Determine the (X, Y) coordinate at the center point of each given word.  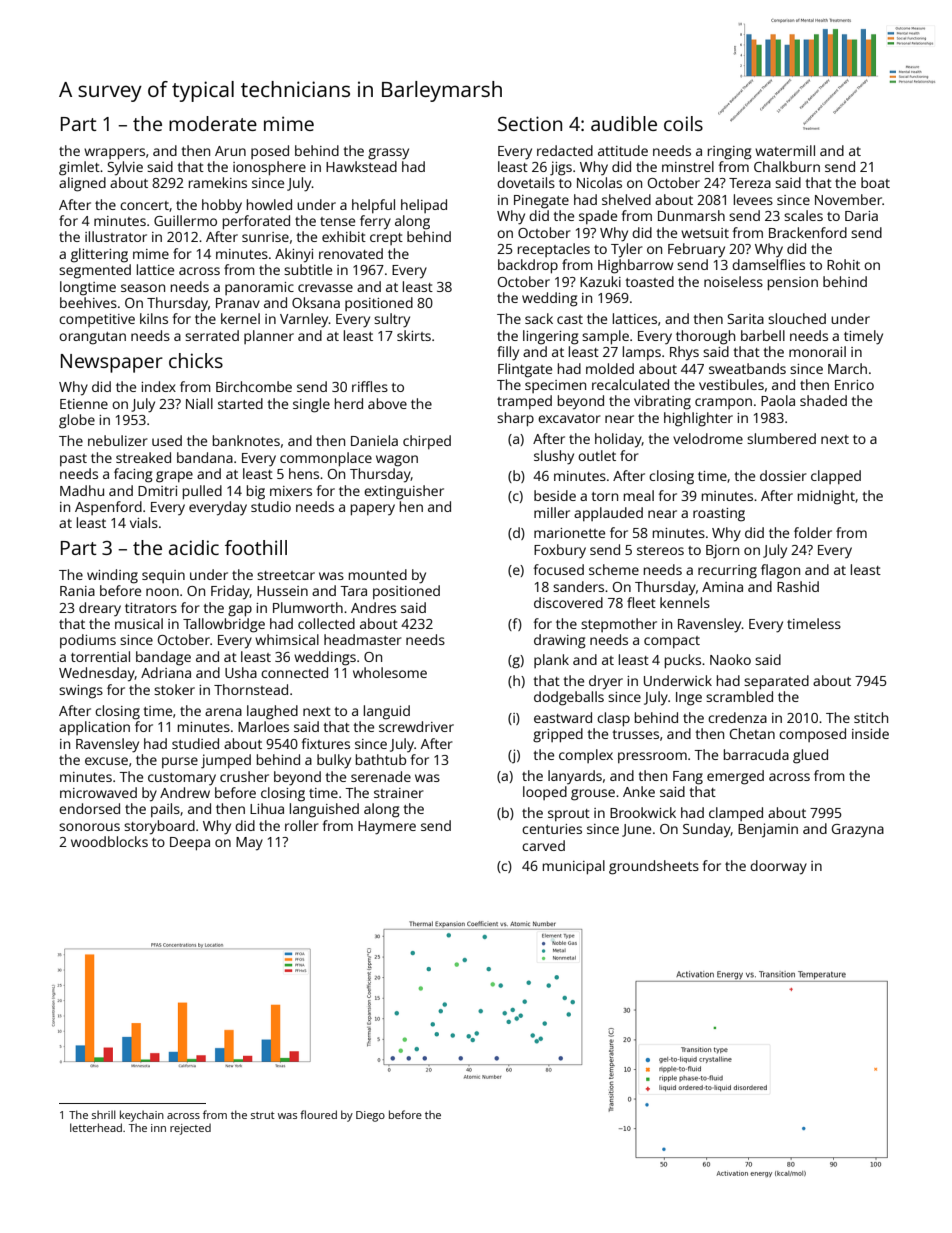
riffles (370, 386)
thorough (705, 337)
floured (318, 1114)
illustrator (116, 236)
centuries (552, 829)
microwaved (98, 792)
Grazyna (858, 831)
